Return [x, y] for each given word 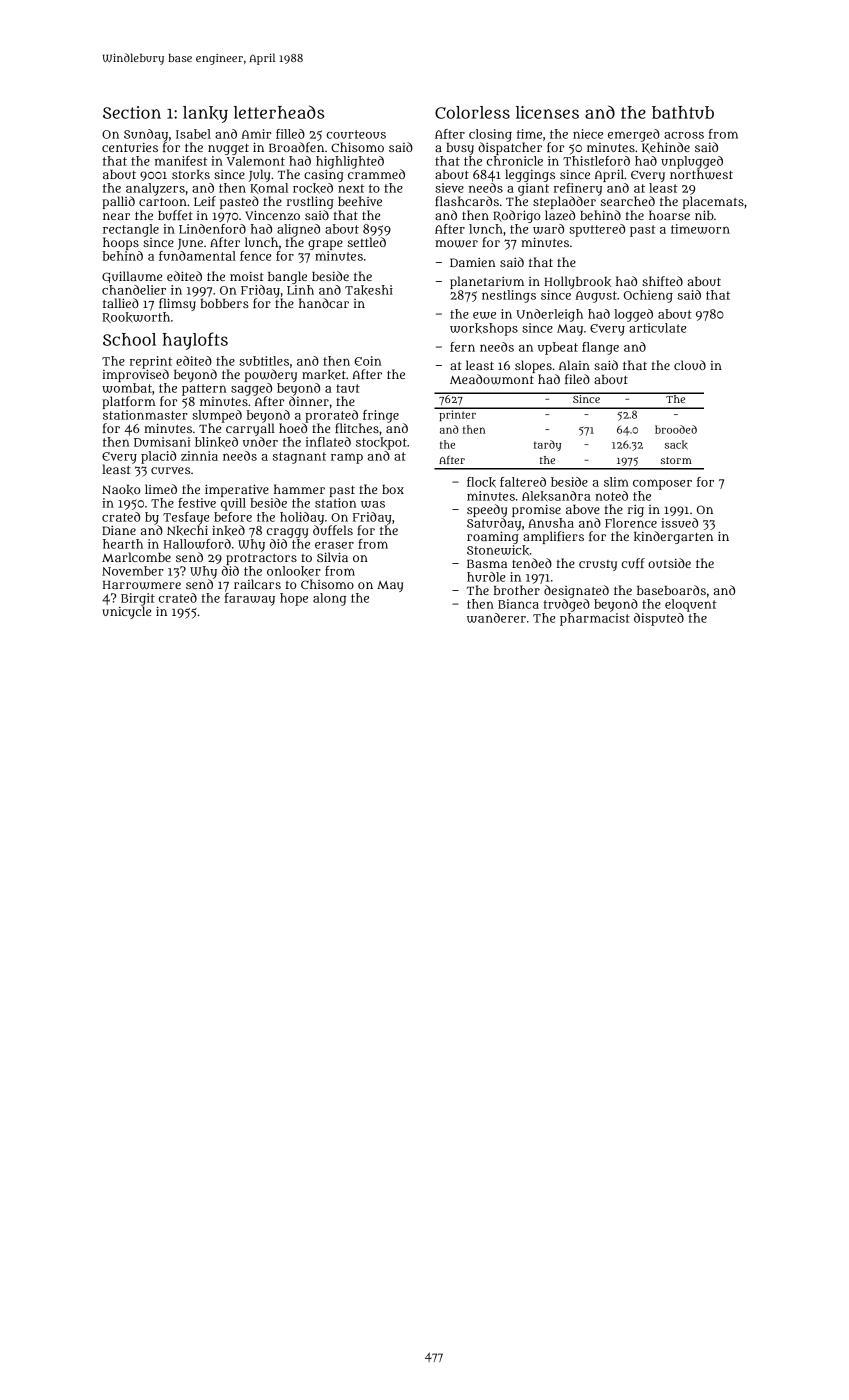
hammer [299, 489]
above [583, 509]
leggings [530, 175]
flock [481, 482]
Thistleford [596, 161]
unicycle [126, 612]
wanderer [496, 618]
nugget [228, 149]
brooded [676, 429]
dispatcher [510, 148]
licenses [547, 112]
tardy [547, 445]
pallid [118, 202]
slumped [217, 416]
